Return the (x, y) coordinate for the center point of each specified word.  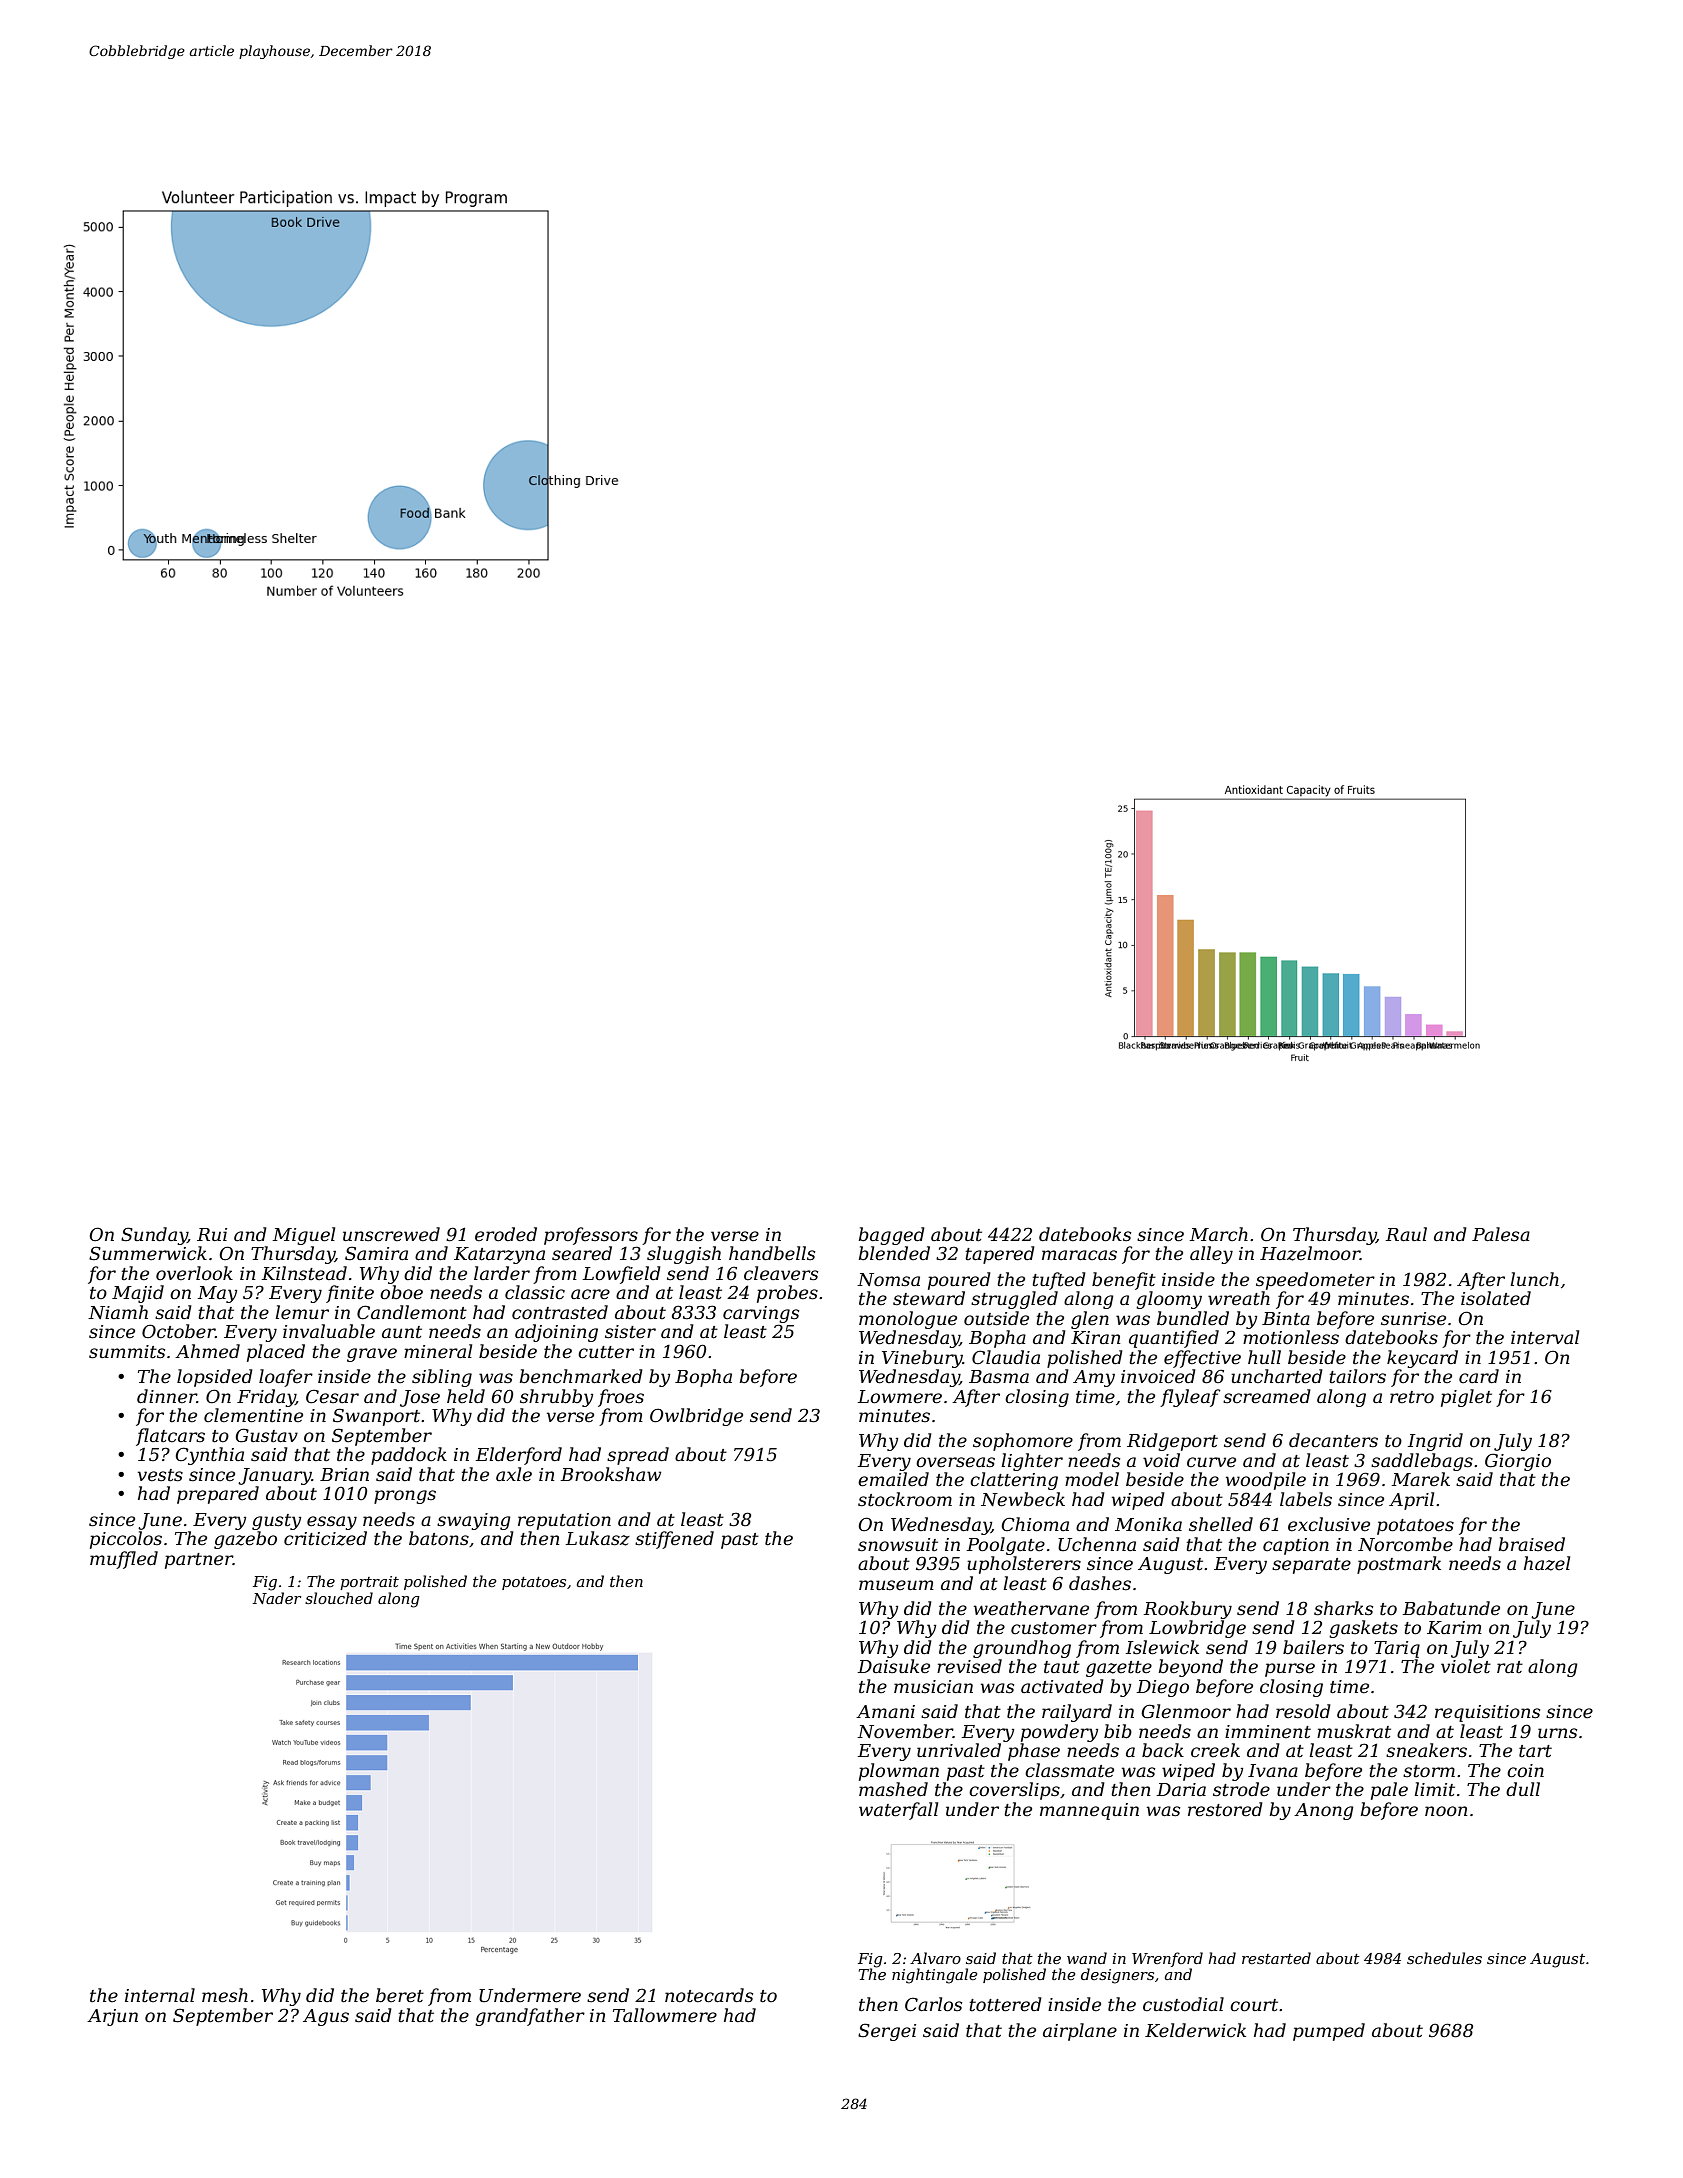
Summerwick (148, 1253)
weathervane (1031, 1608)
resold (1303, 1711)
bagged (892, 1236)
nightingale (935, 1976)
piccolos (126, 1540)
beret (400, 1995)
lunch (1534, 1279)
